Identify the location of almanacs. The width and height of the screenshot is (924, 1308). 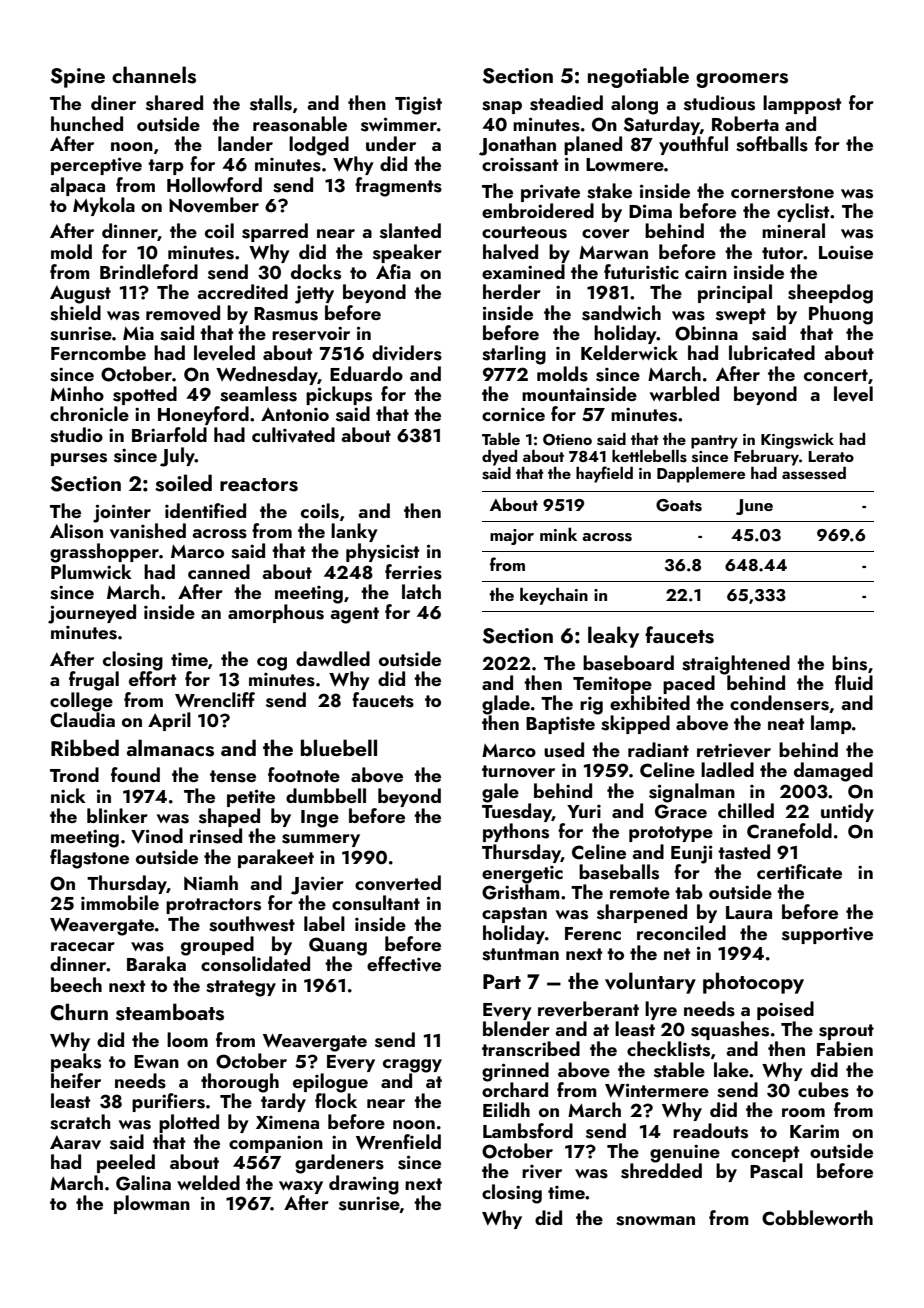
(170, 748).
